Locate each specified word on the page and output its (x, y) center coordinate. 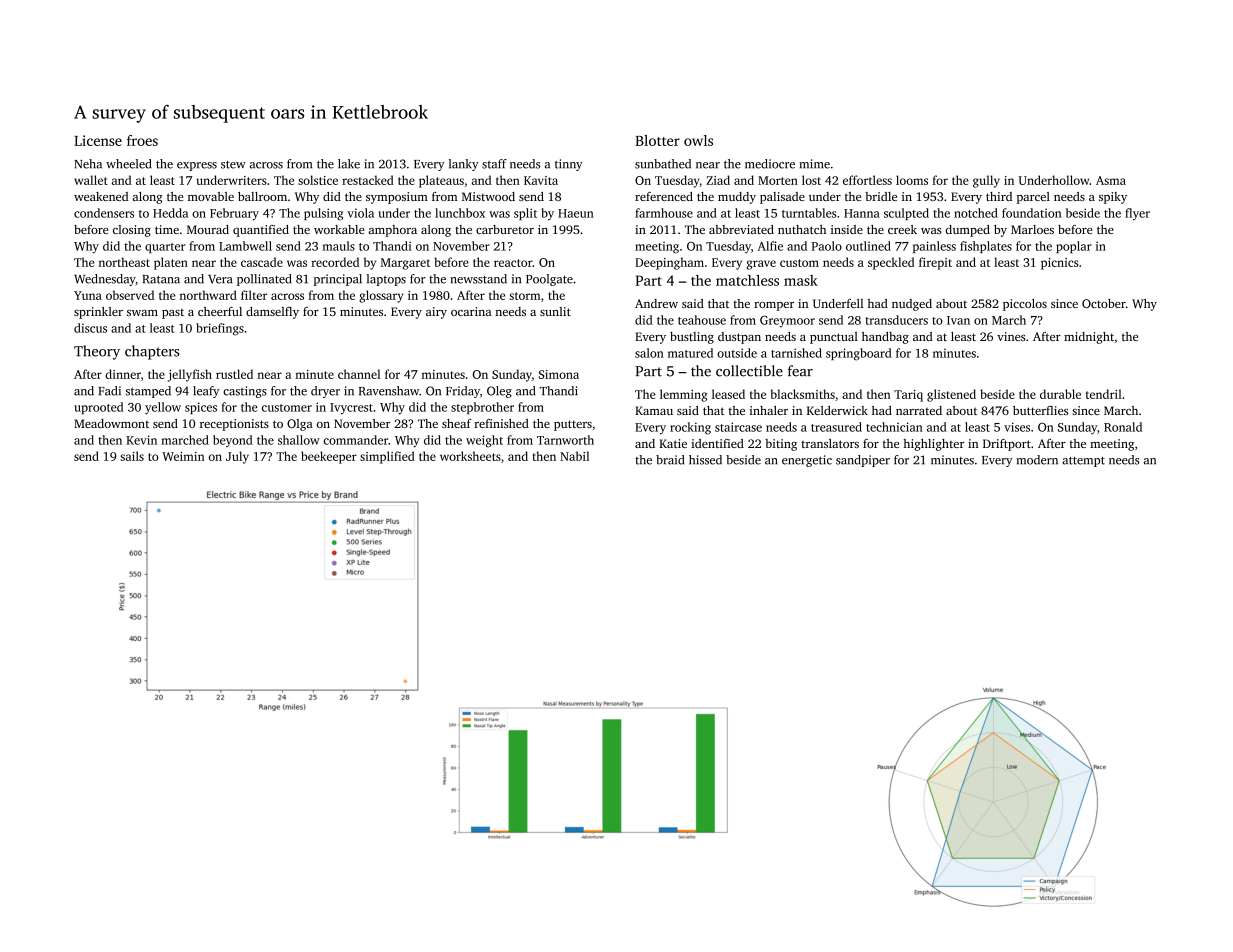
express (197, 166)
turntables (809, 213)
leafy (206, 392)
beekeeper (329, 457)
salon (649, 353)
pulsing (323, 214)
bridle (881, 196)
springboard (859, 354)
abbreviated (741, 229)
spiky (1113, 198)
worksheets (470, 456)
